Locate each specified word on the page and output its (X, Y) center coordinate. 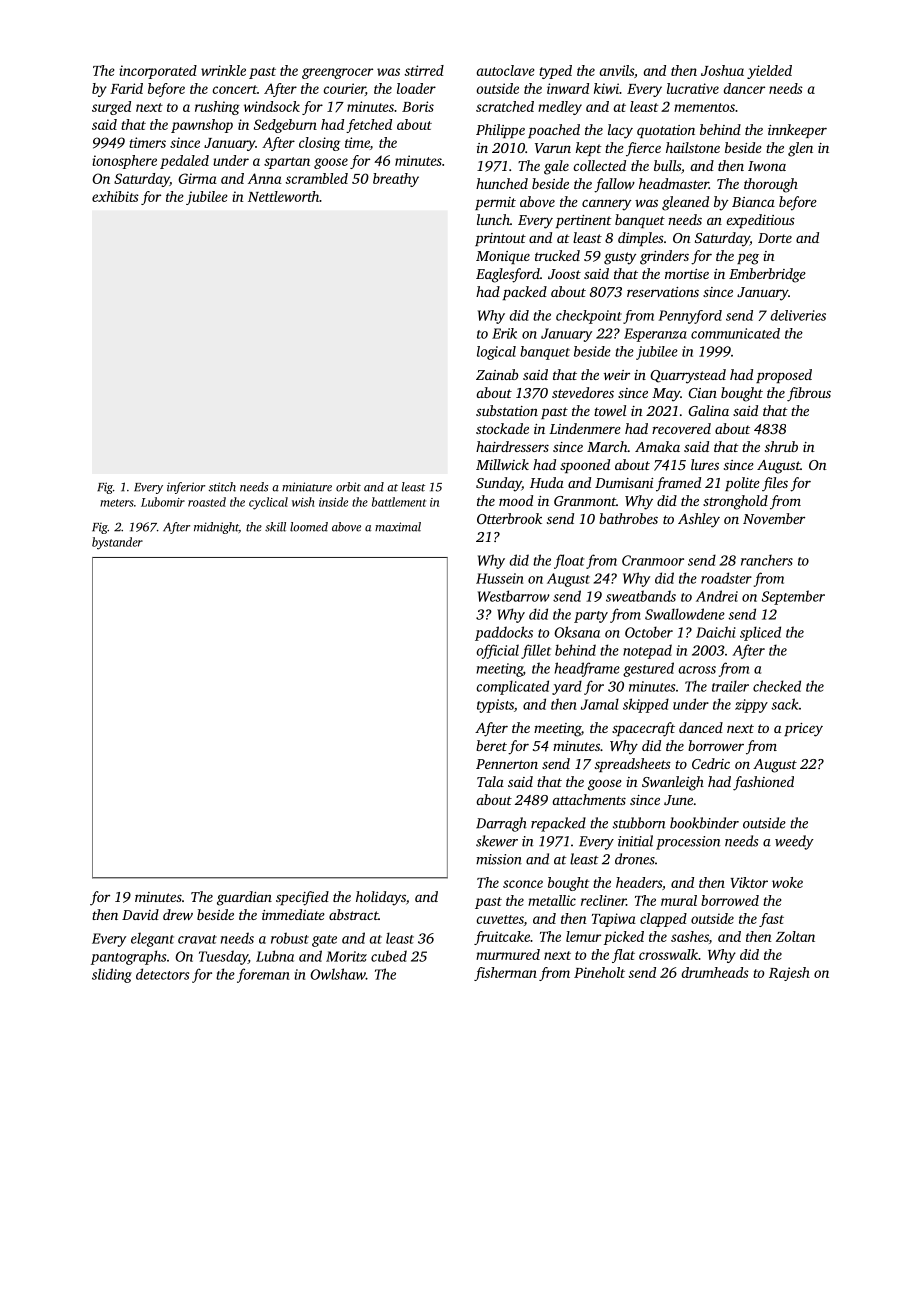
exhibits (115, 196)
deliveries (798, 315)
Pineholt (599, 972)
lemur (583, 936)
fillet (536, 651)
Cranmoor (653, 560)
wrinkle (223, 70)
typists (495, 706)
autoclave (505, 70)
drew (178, 914)
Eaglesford (508, 275)
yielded (769, 72)
